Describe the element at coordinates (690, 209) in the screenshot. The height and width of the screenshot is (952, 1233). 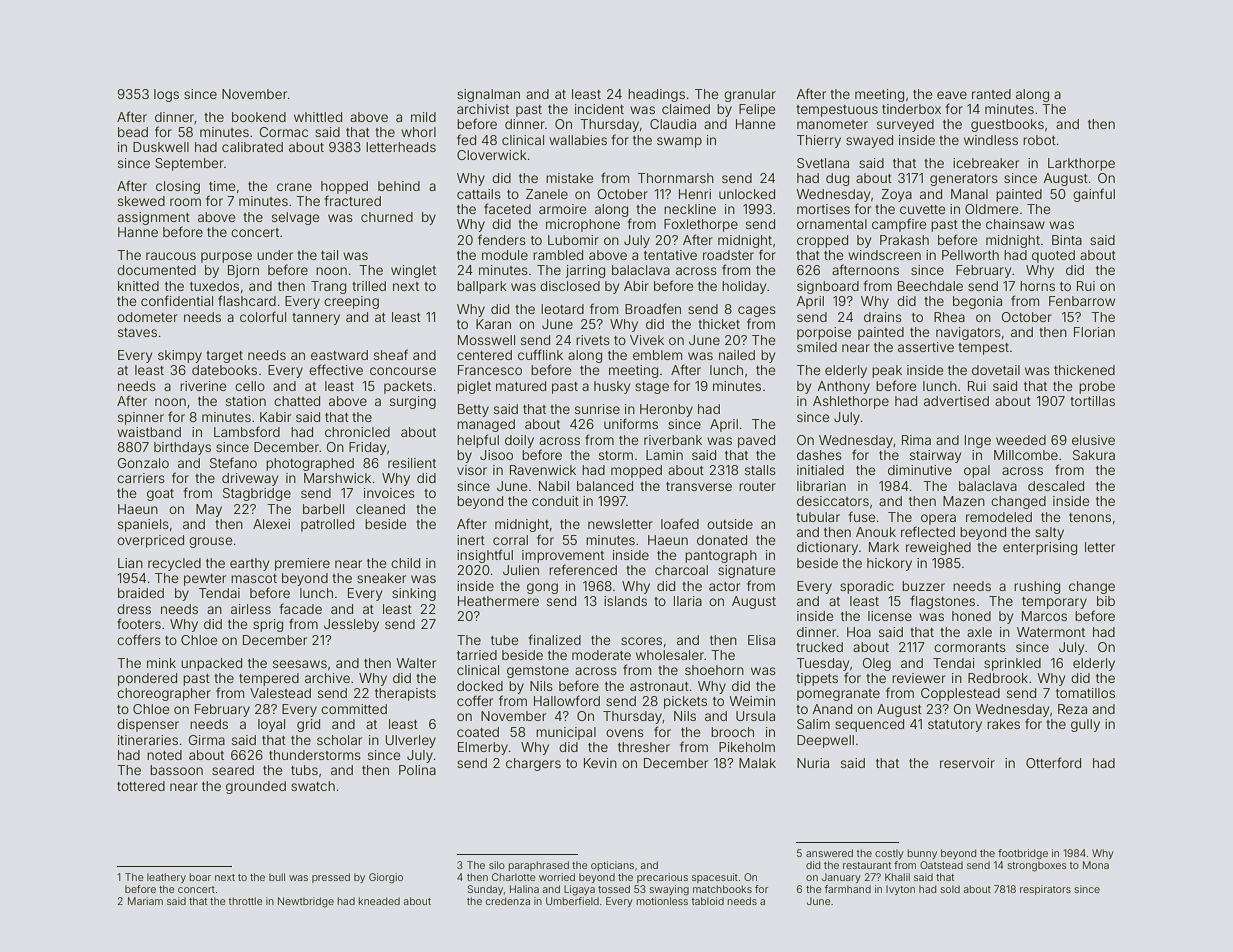
I see `neckline` at that location.
